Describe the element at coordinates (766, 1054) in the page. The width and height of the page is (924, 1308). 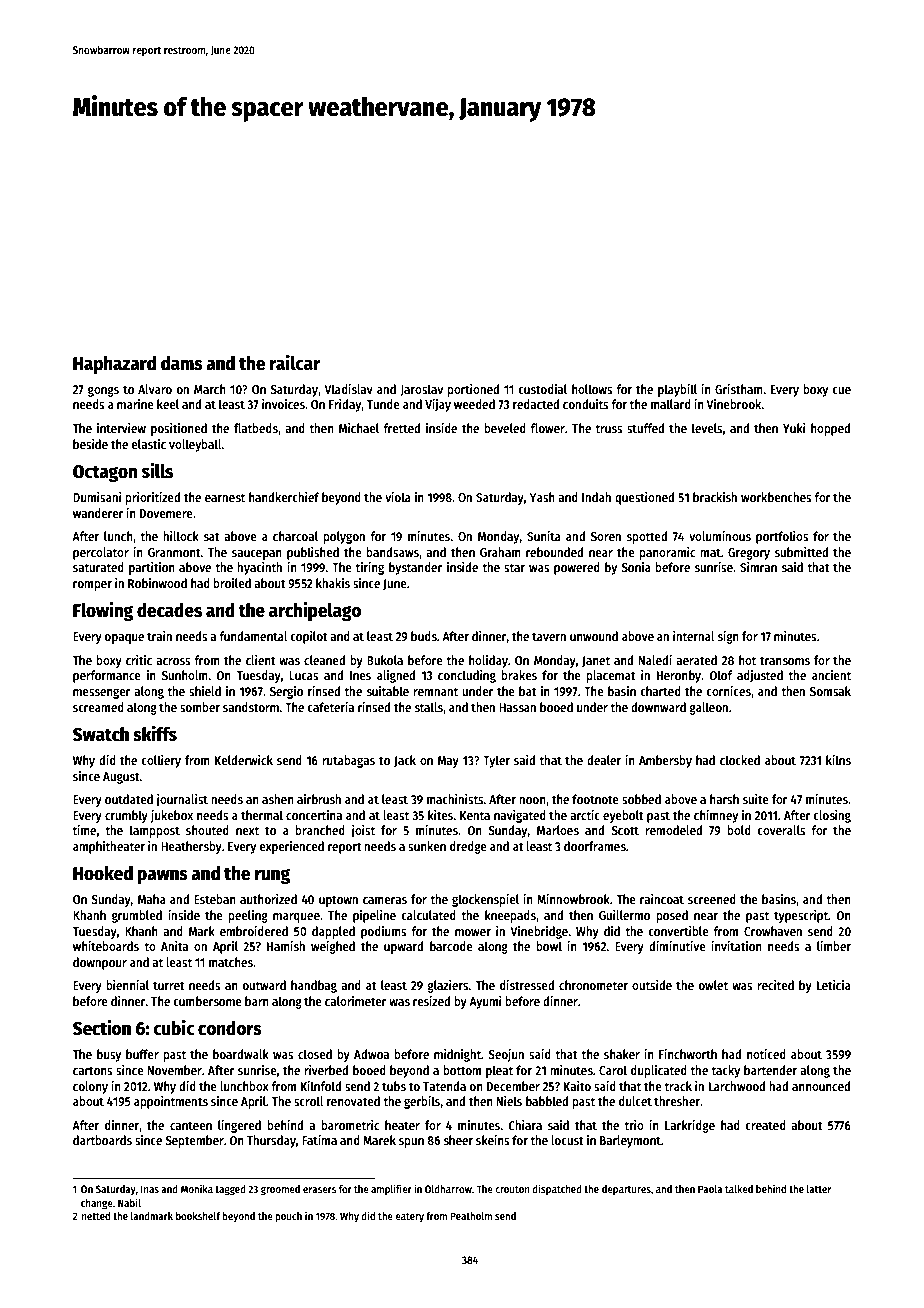
I see `noticed` at that location.
